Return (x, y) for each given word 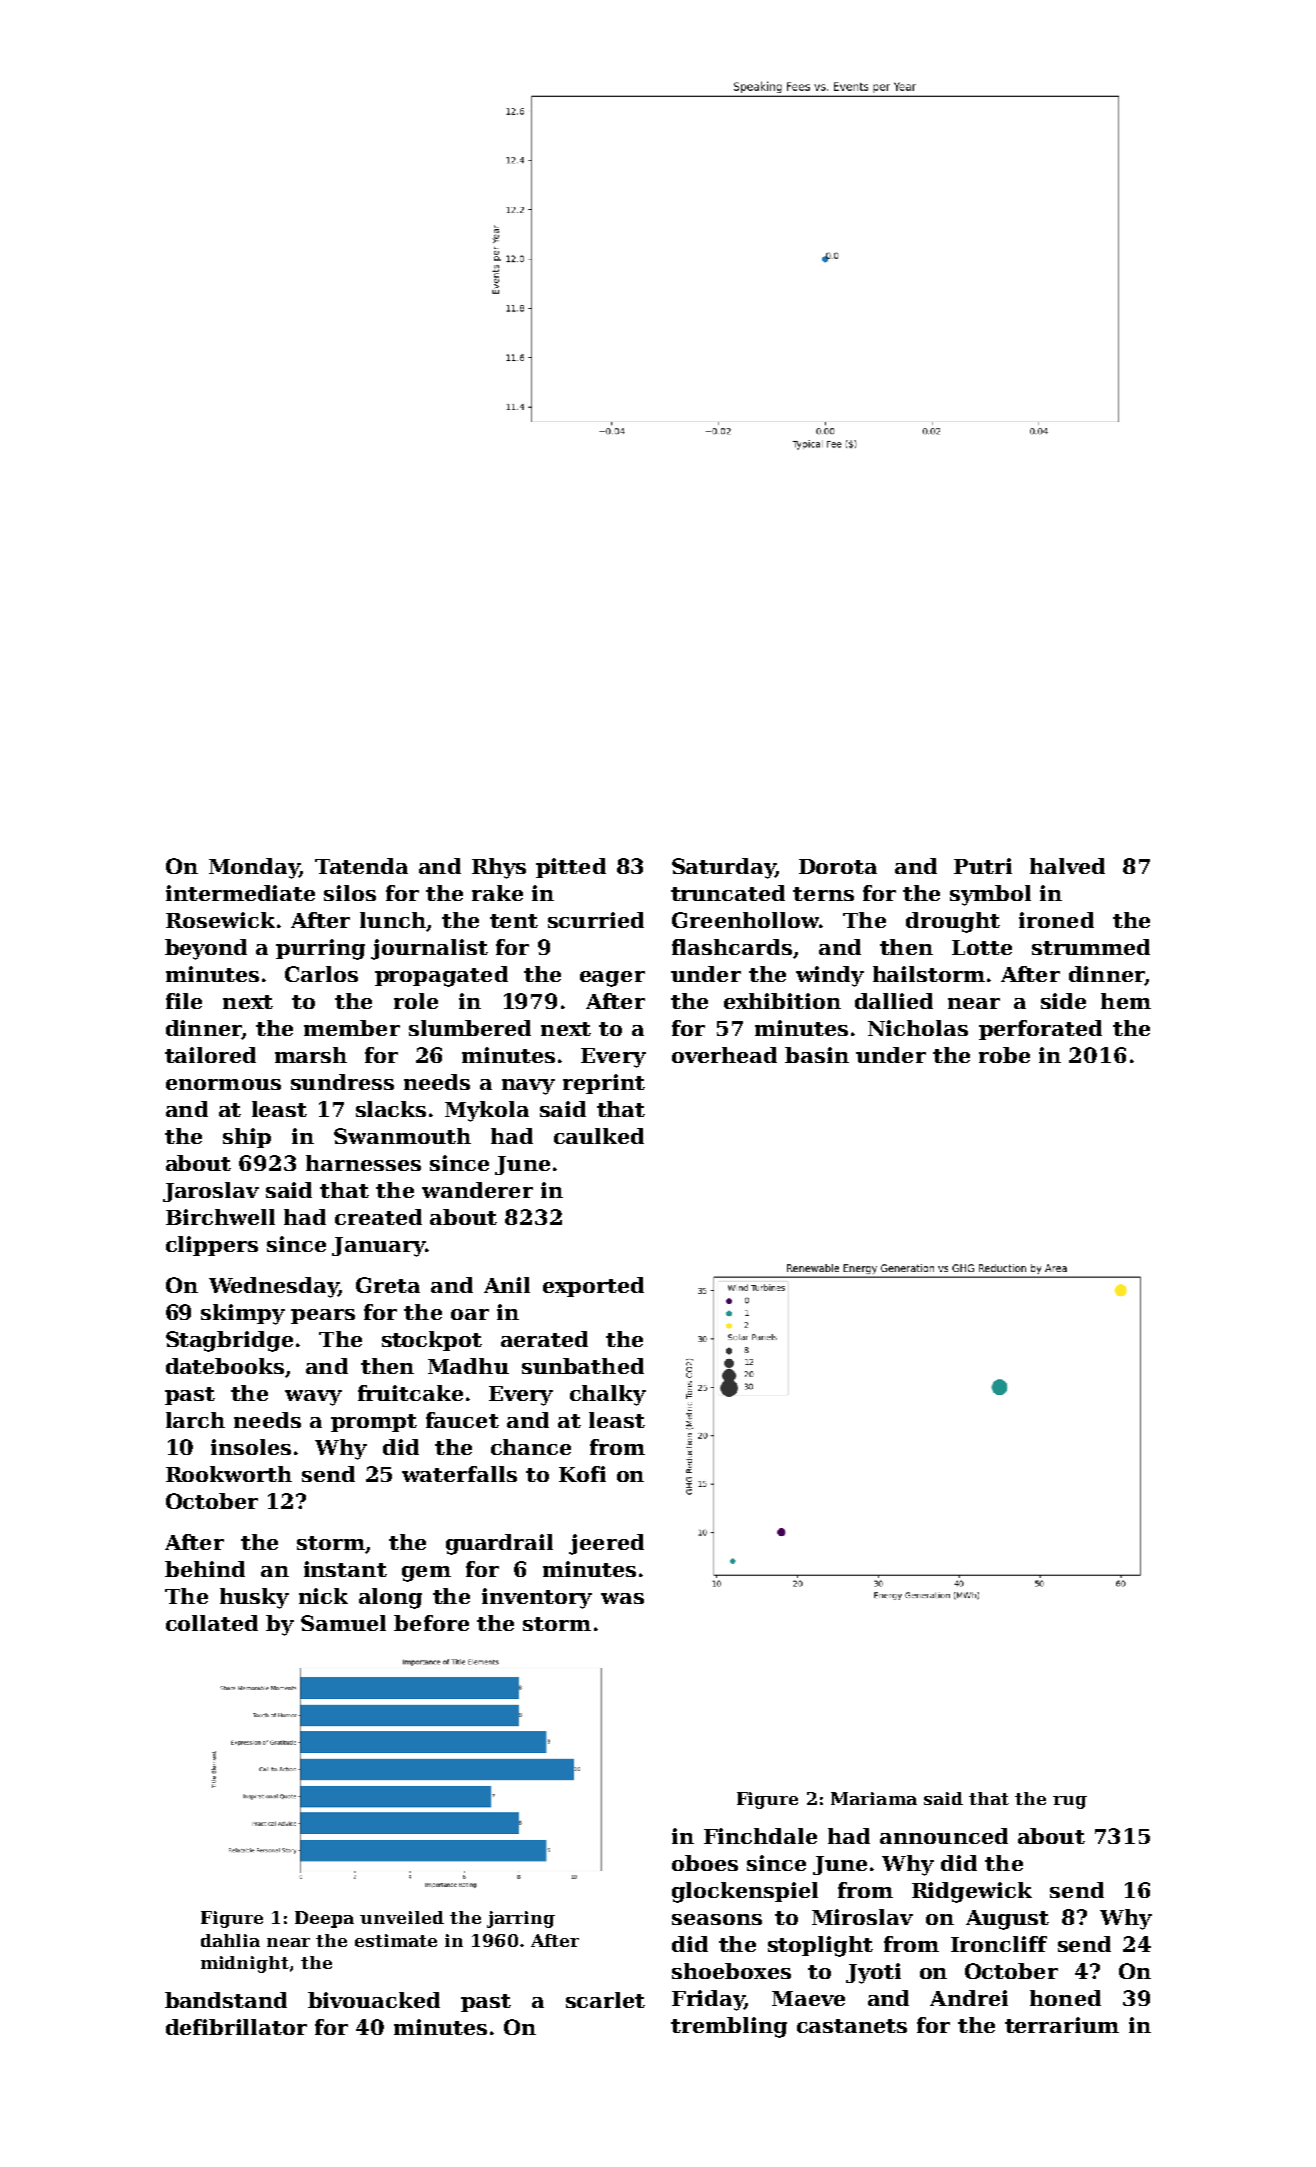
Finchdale (760, 1836)
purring (320, 949)
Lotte (982, 947)
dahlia (230, 1940)
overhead (724, 1055)
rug (1070, 1802)
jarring (521, 1919)
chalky (608, 1395)
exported (593, 1287)
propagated (441, 976)
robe (1004, 1055)
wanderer (477, 1190)
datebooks (225, 1366)
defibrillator (236, 2027)
